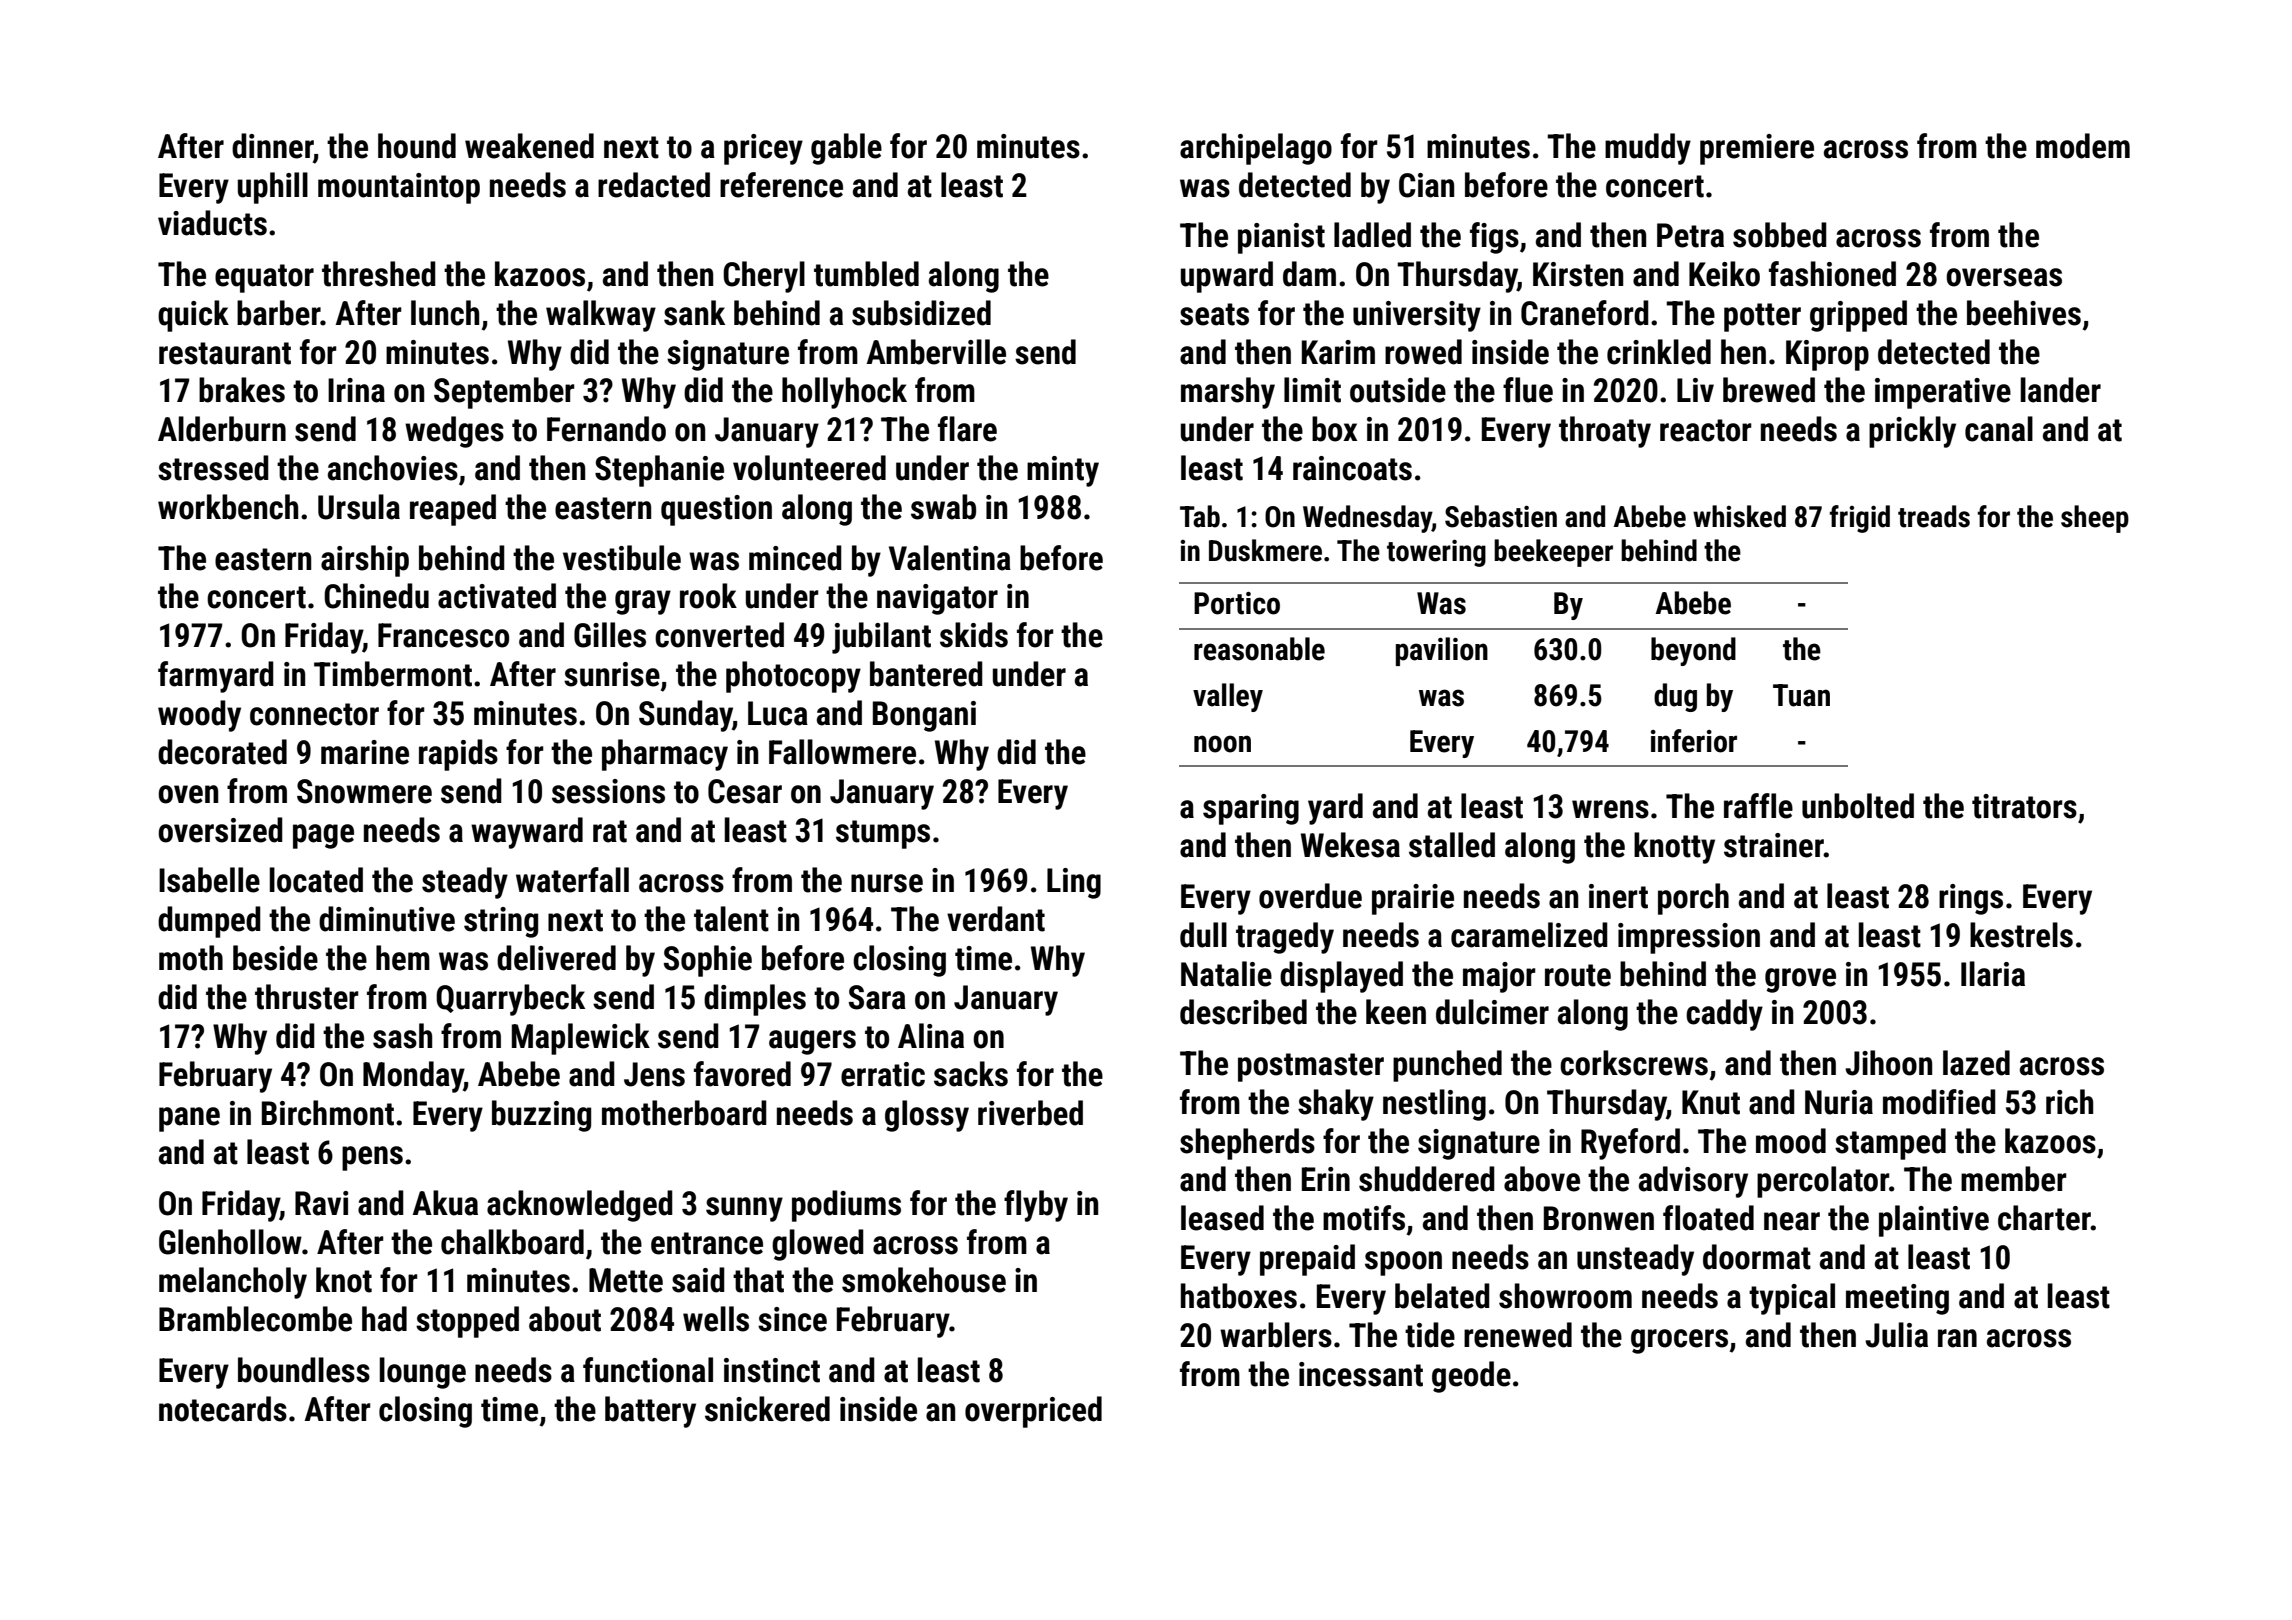 This page has height=1620, width=2292. I want to click on Amberville, so click(936, 352).
